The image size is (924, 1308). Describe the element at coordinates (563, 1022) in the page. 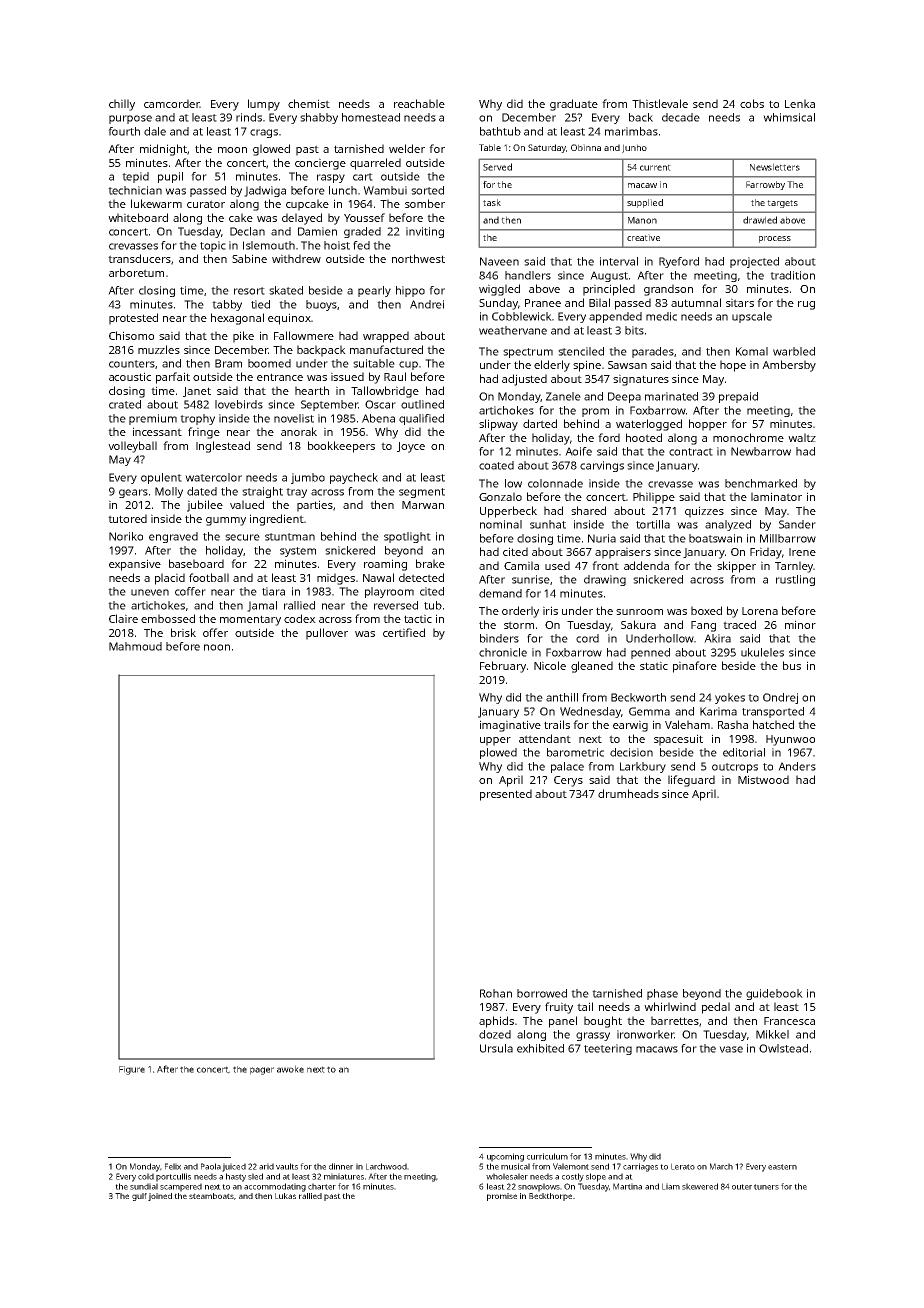

I see `panel` at that location.
